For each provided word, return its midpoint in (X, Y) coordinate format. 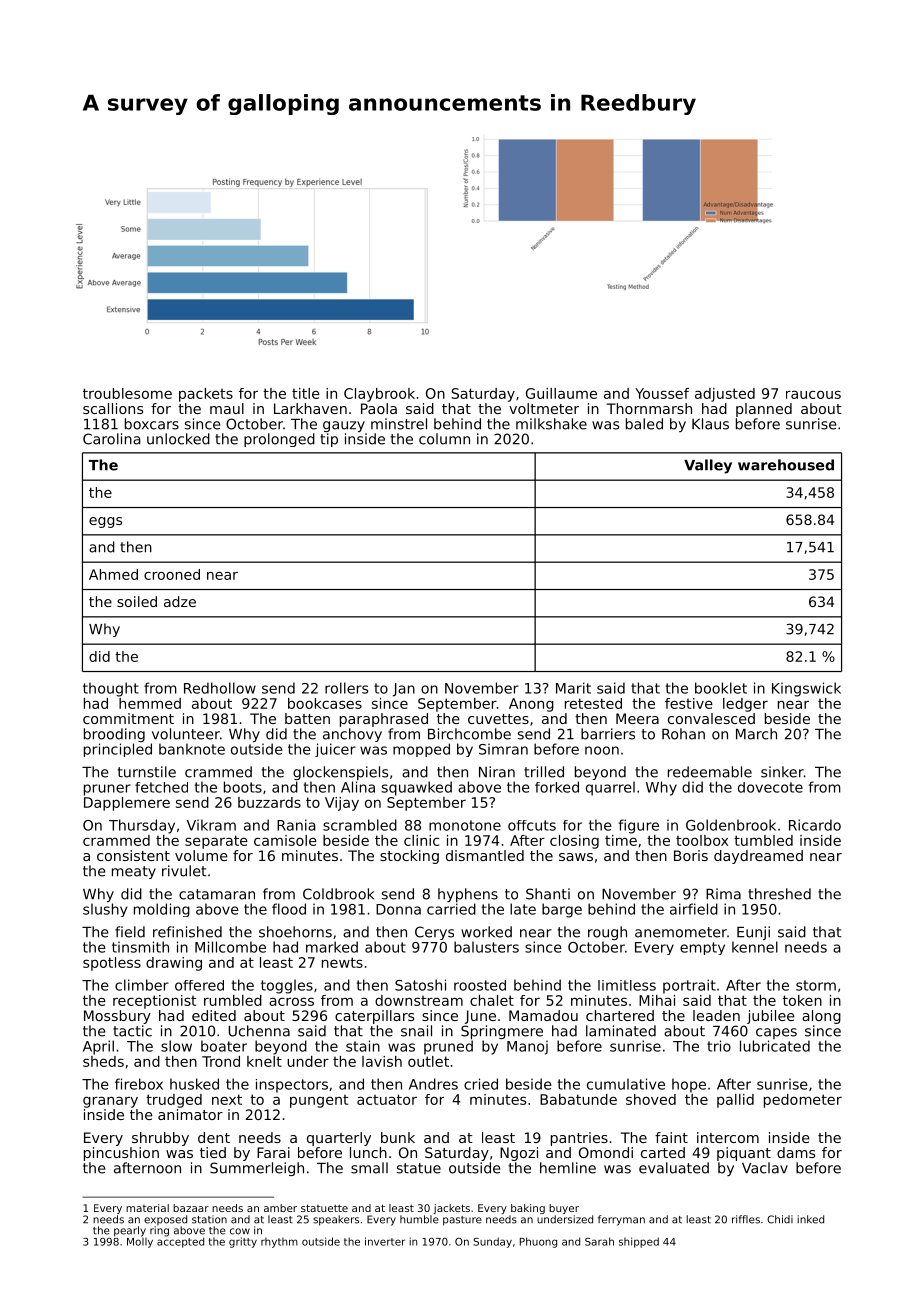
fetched (161, 787)
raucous (813, 394)
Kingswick (806, 689)
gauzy (344, 426)
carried (451, 909)
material (147, 1208)
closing (574, 842)
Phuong (538, 1242)
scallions (113, 408)
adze (180, 601)
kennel (755, 947)
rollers (346, 688)
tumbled (763, 840)
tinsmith (140, 947)
